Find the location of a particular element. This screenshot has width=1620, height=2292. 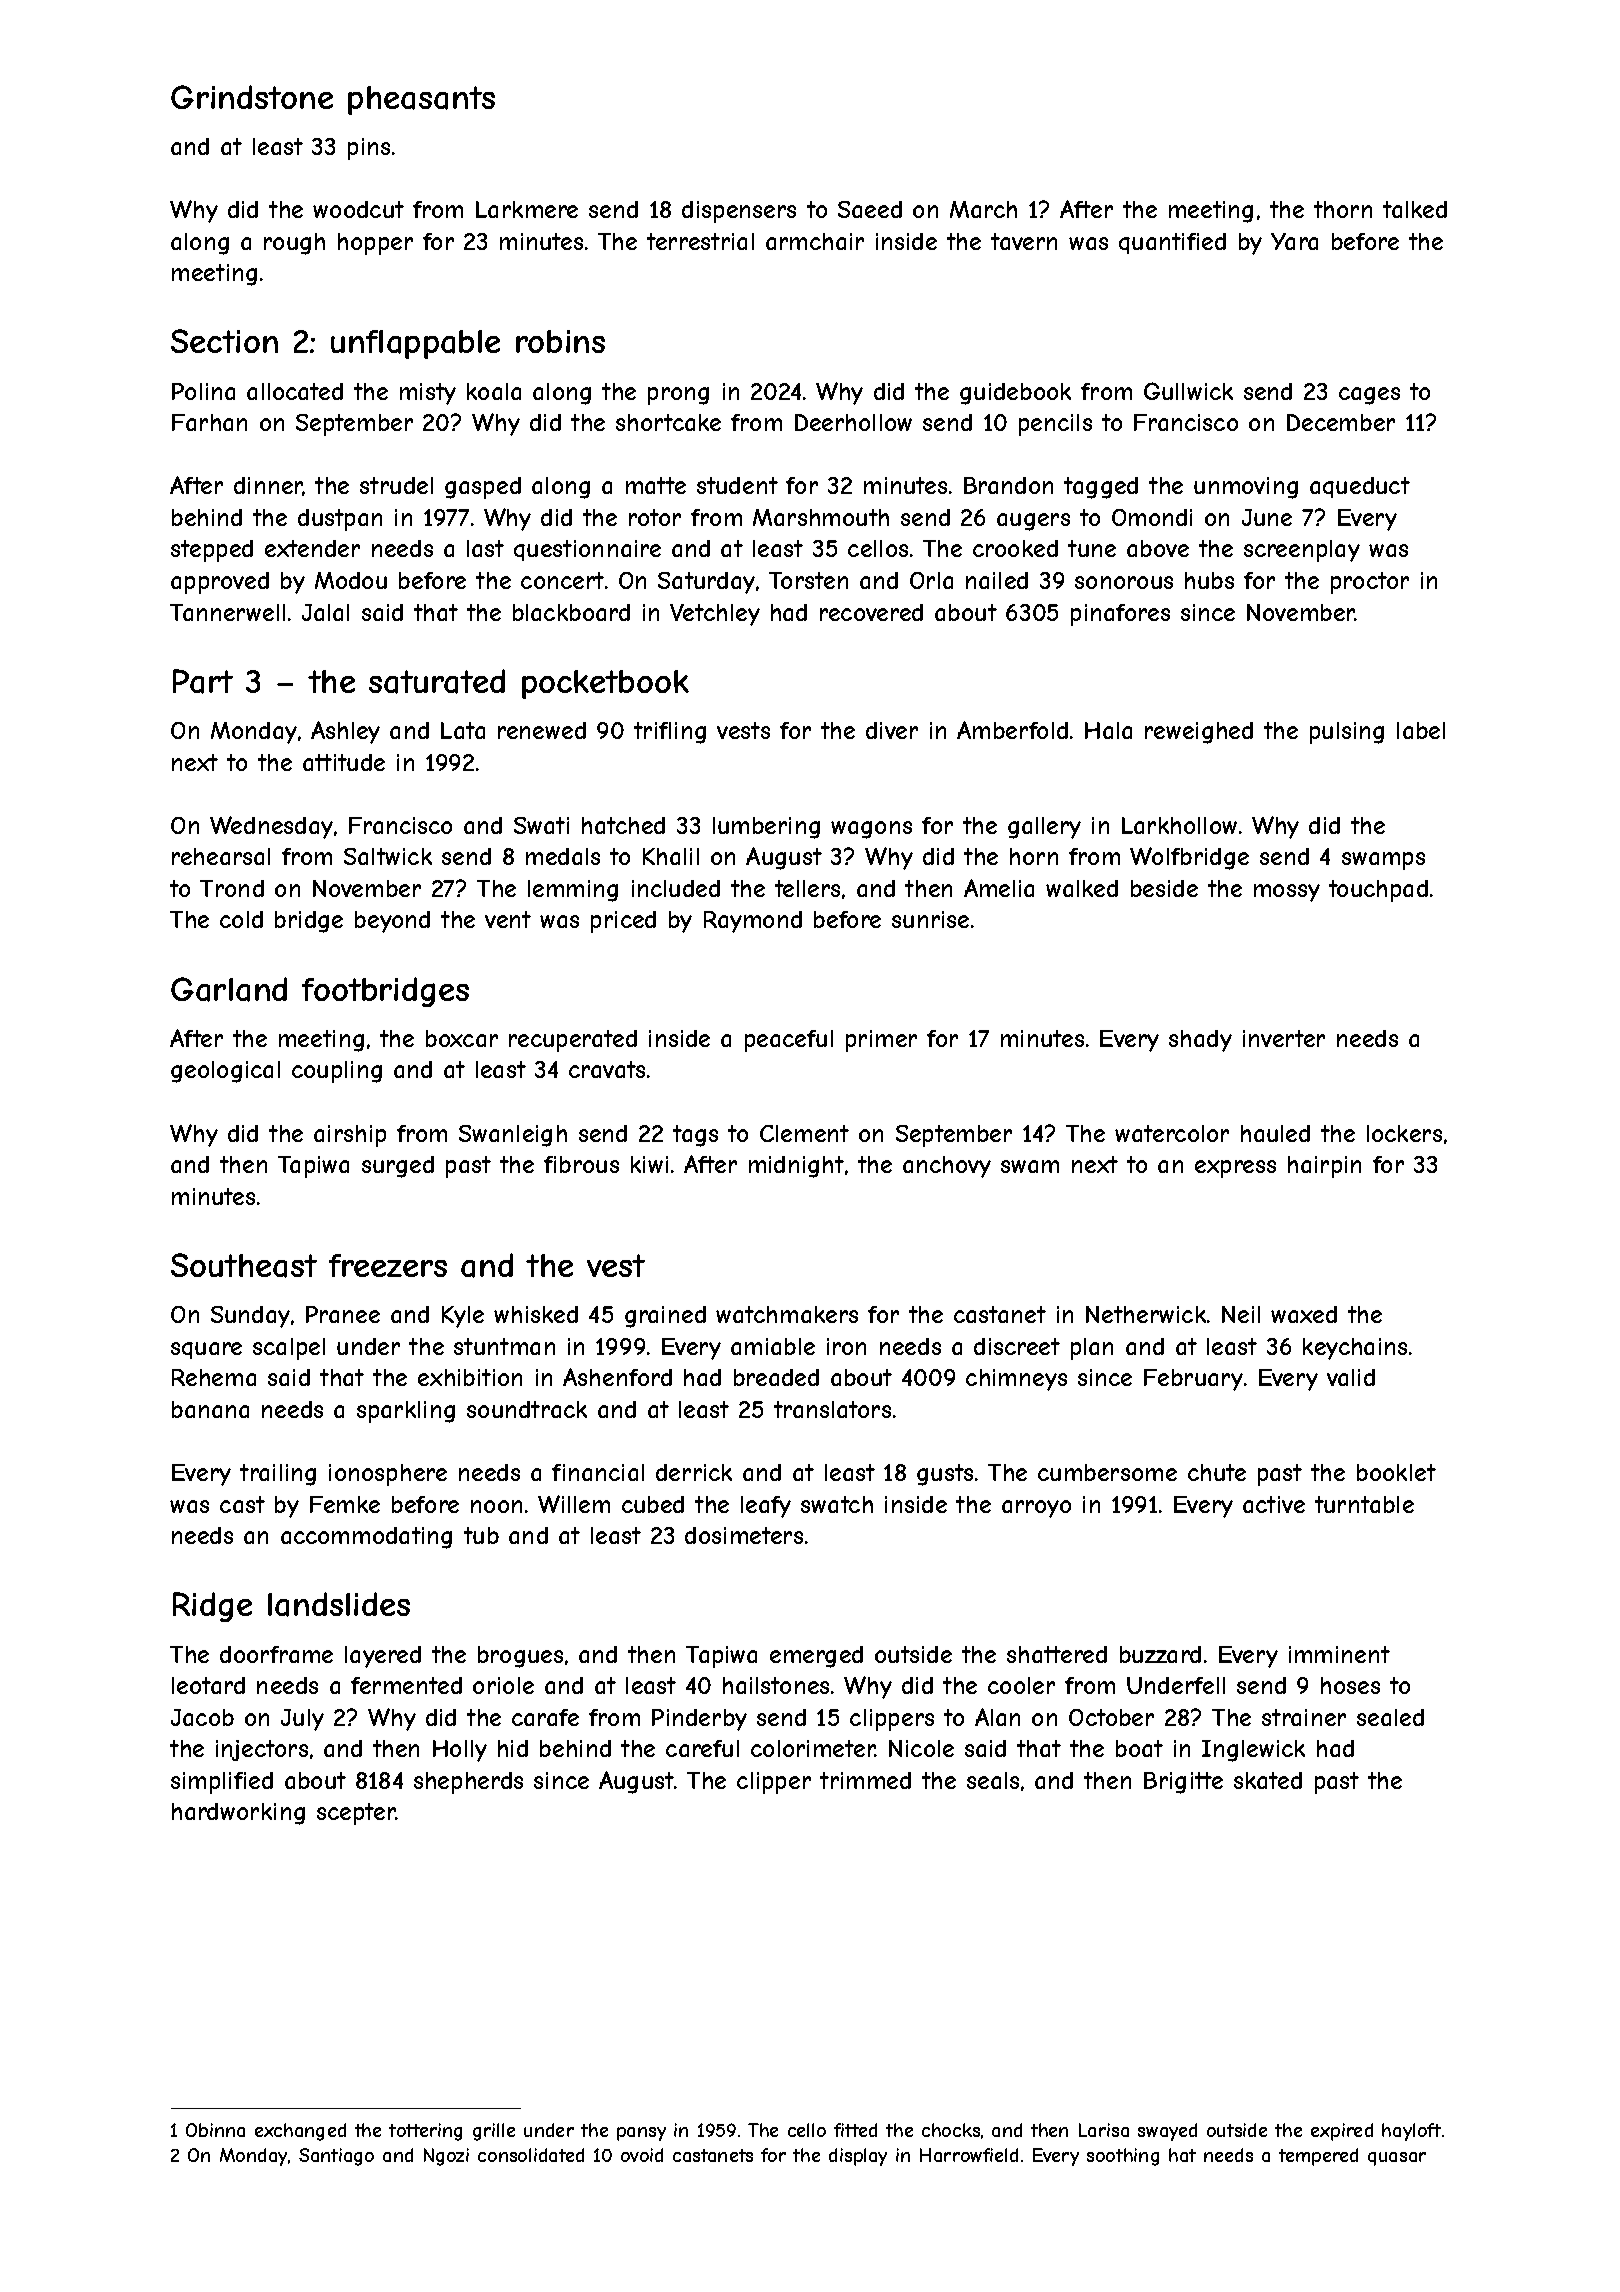

shepherds is located at coordinates (468, 1783).
